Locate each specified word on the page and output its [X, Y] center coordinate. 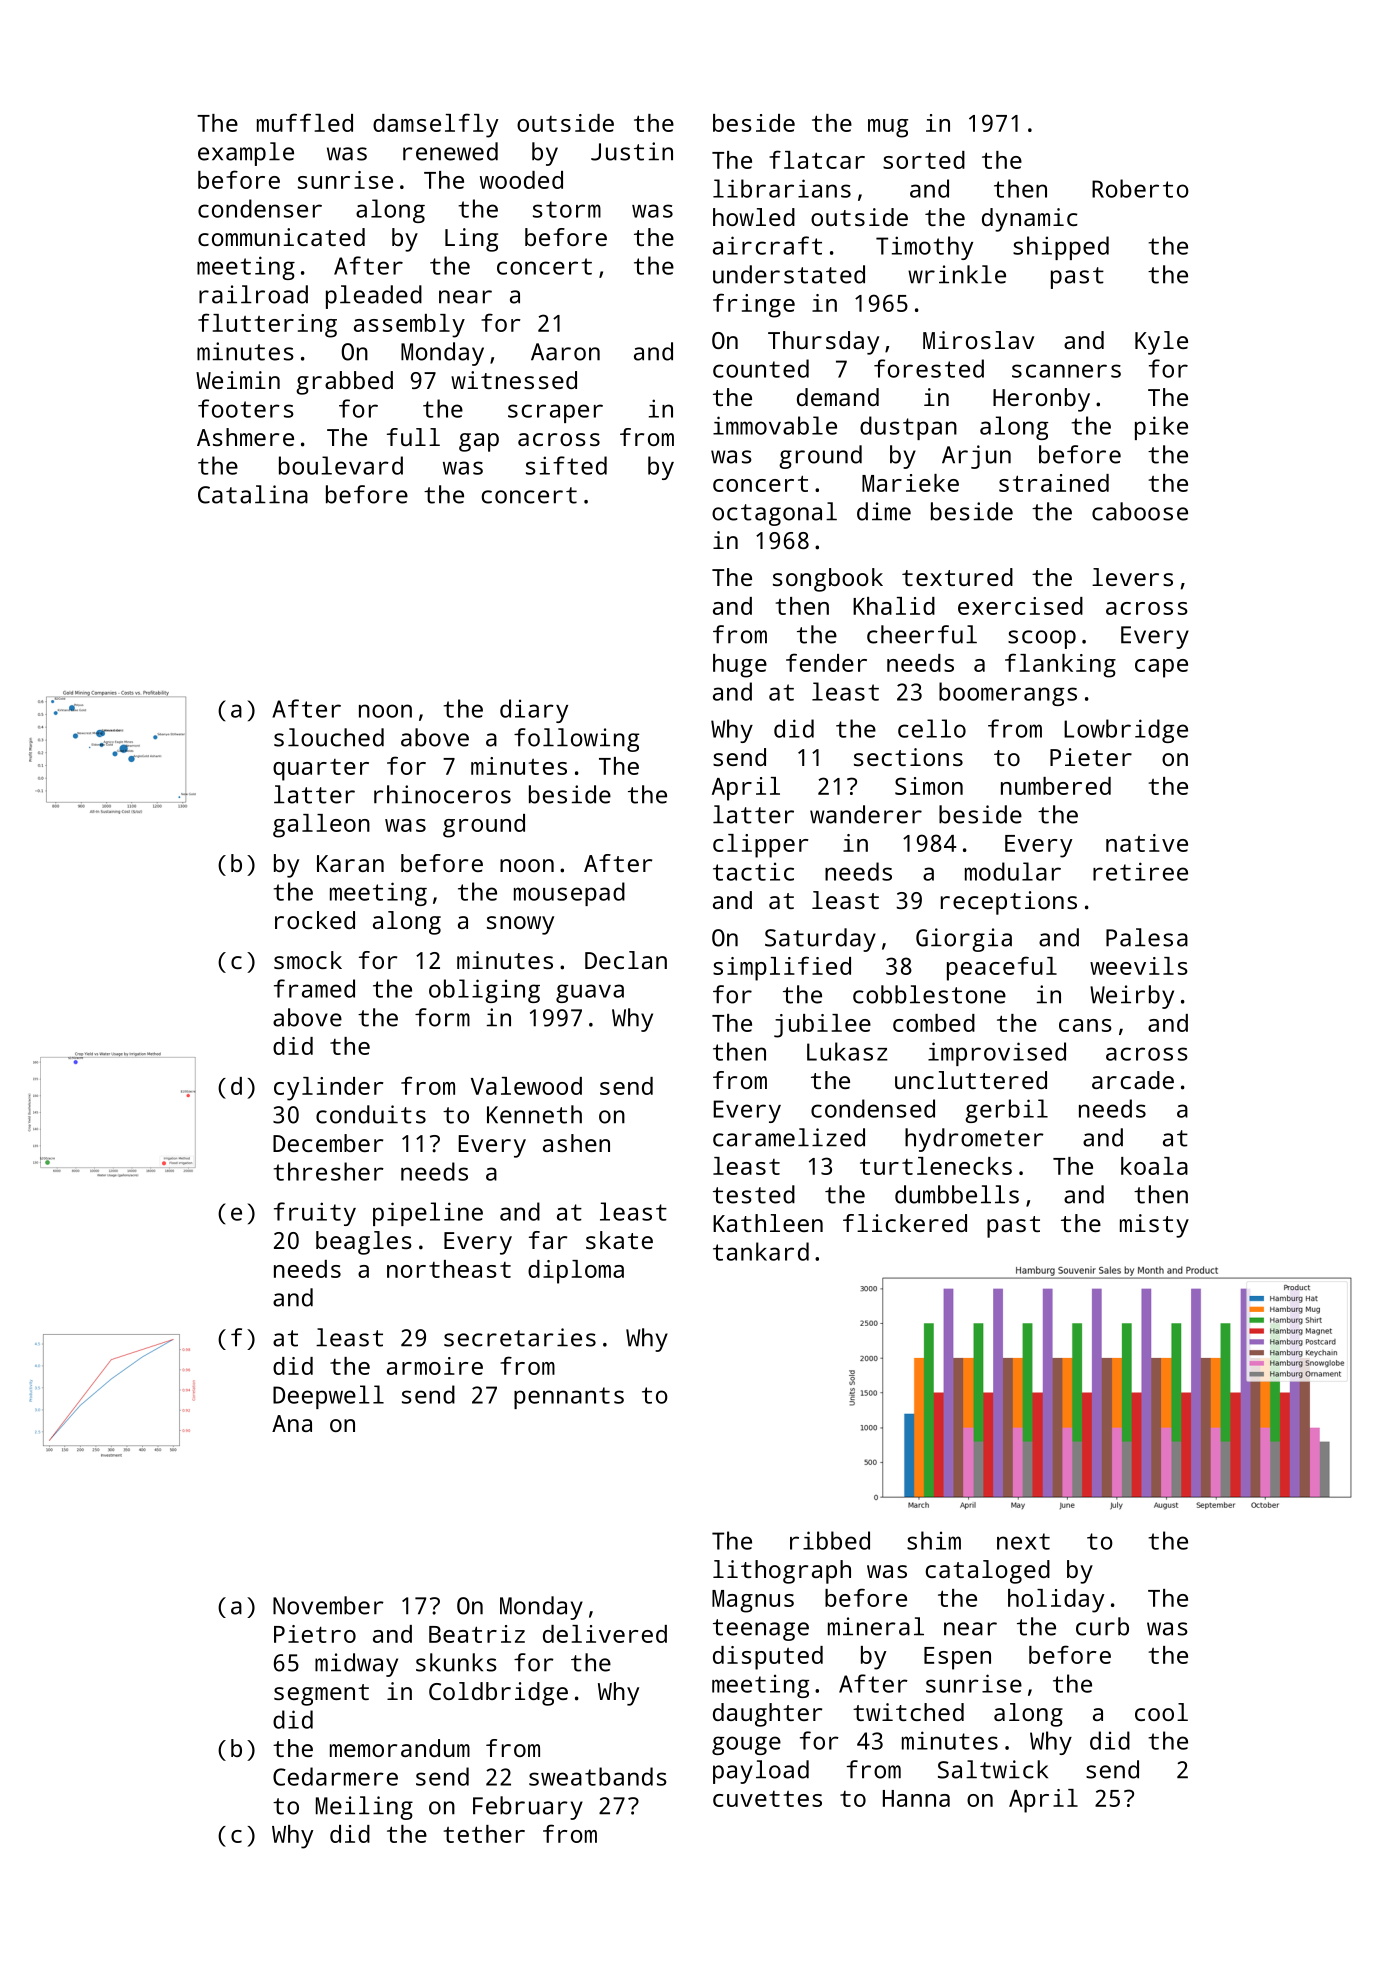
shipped [1061, 248]
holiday [1056, 1601]
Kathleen [768, 1223]
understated [789, 274]
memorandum [400, 1748]
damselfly [436, 125]
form [442, 1017]
